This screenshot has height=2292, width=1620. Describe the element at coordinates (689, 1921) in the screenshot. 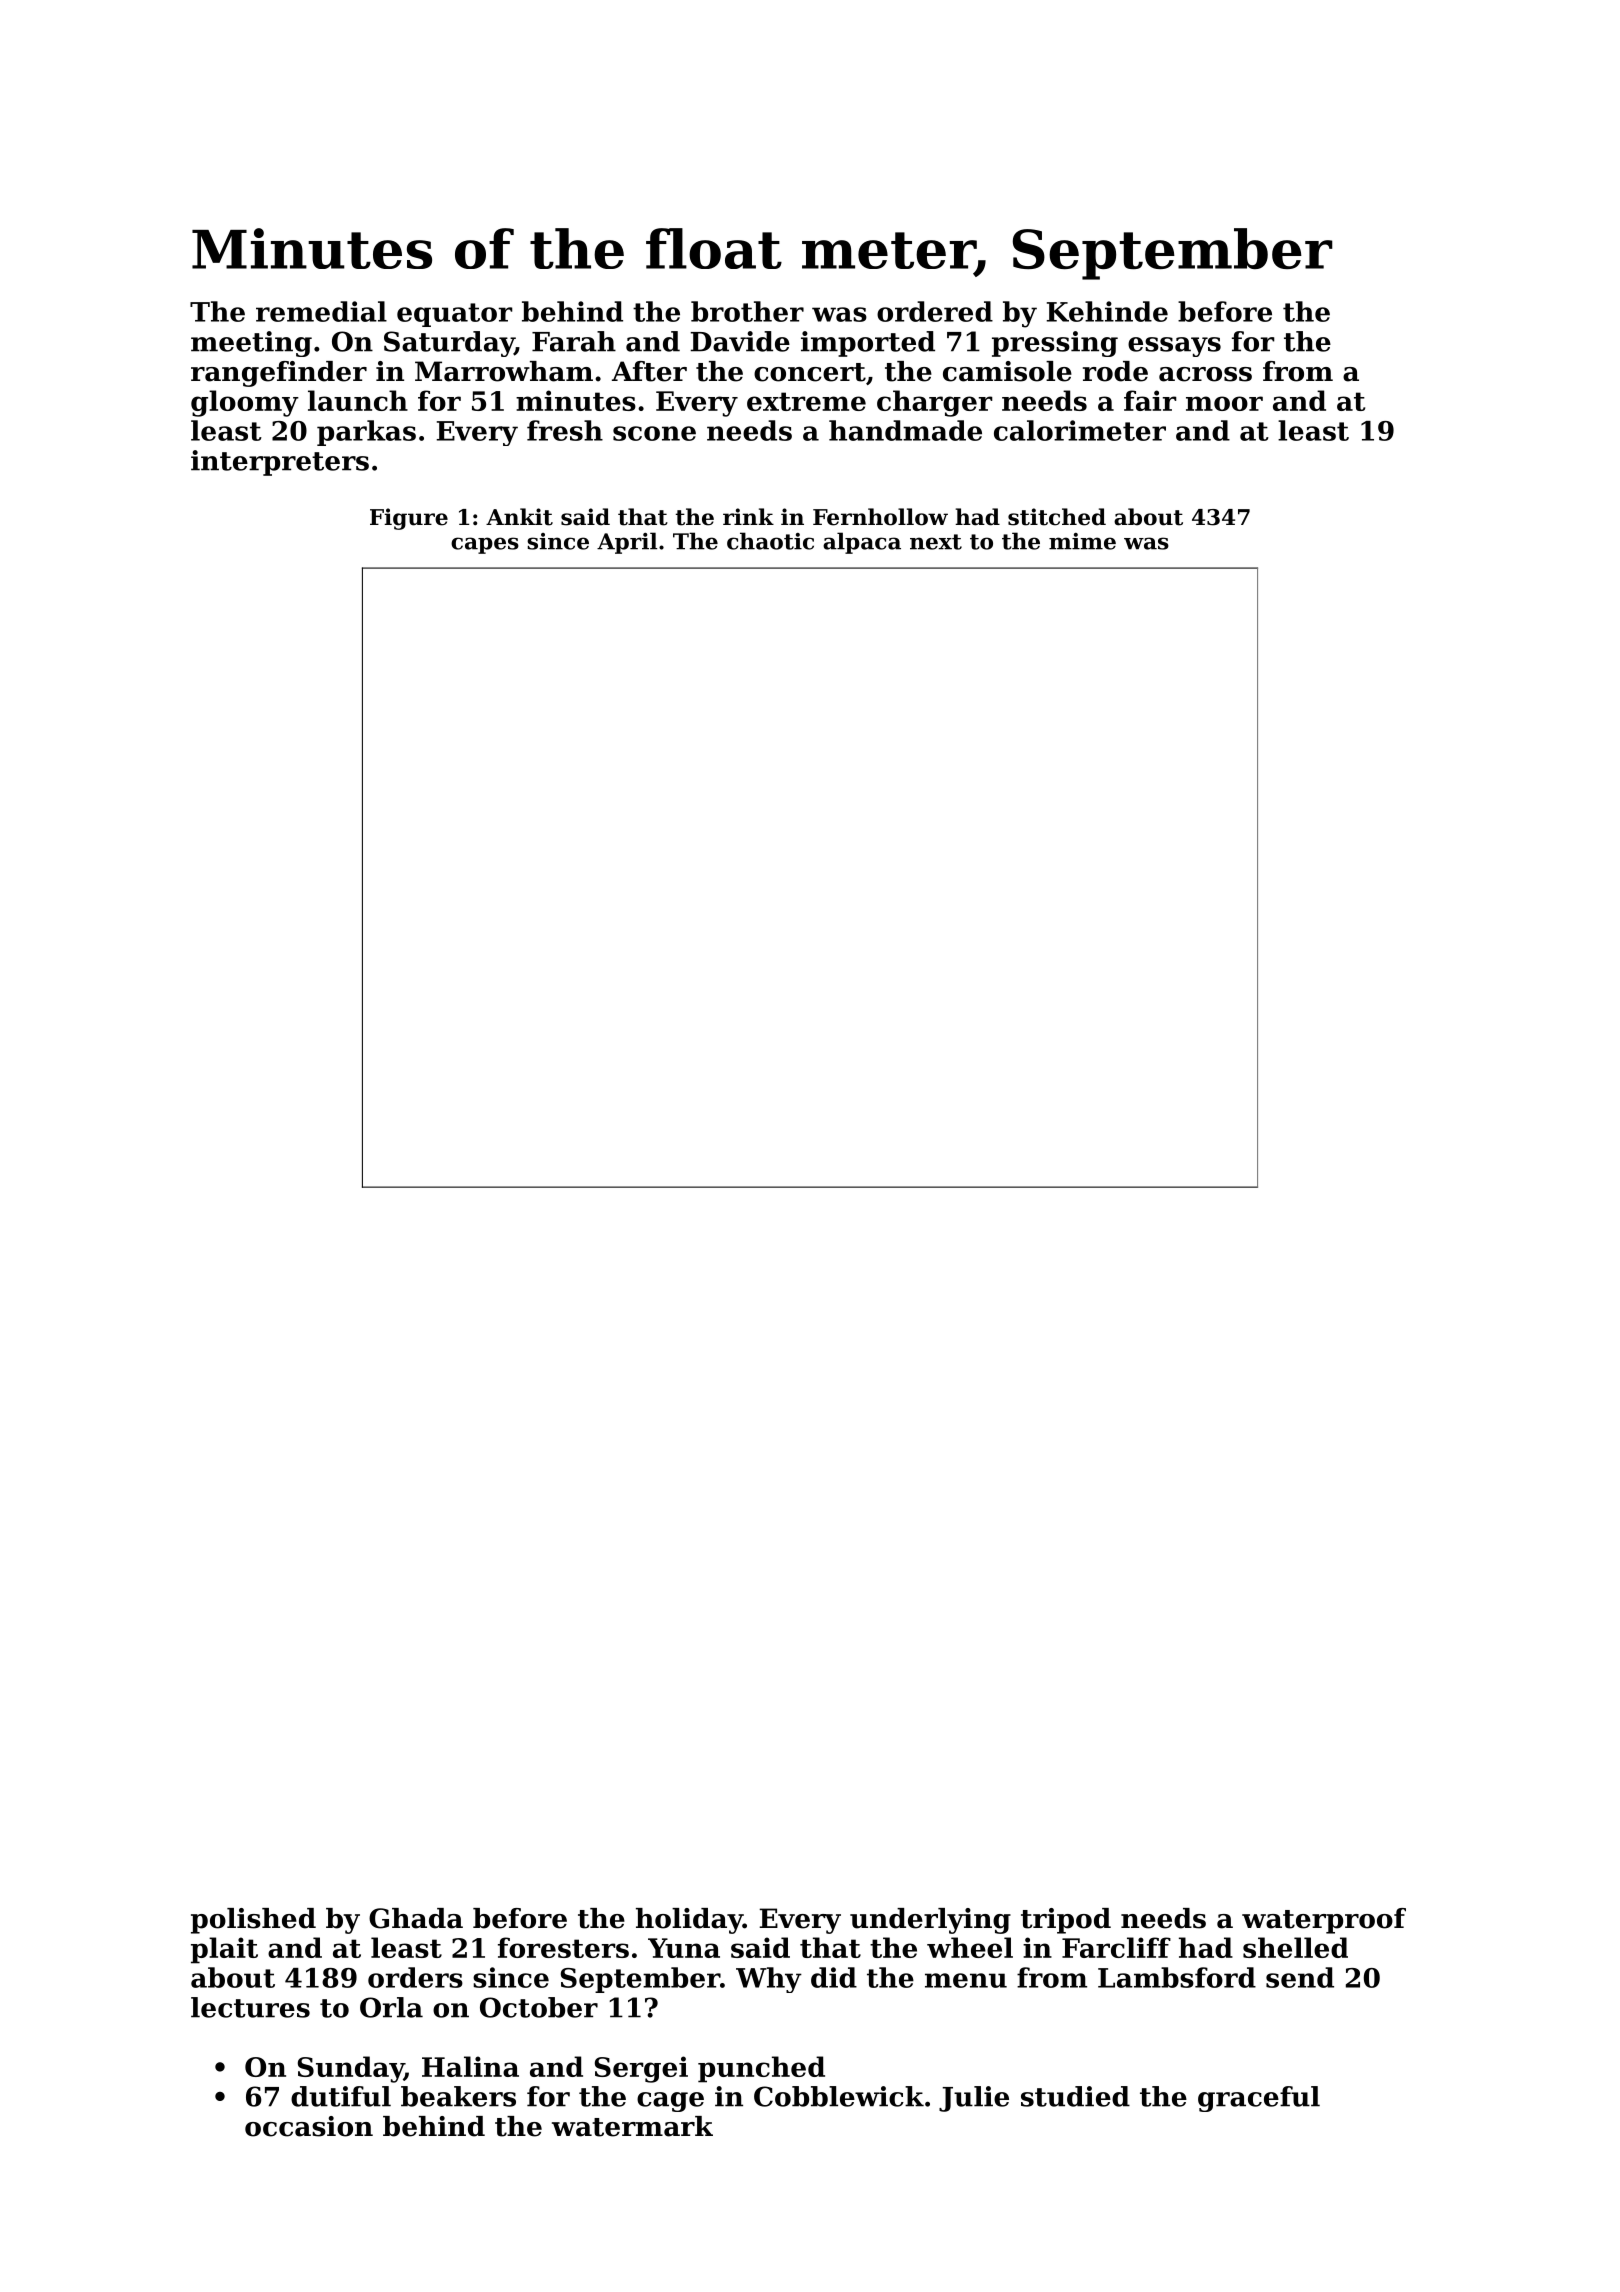

I see `holiday` at that location.
